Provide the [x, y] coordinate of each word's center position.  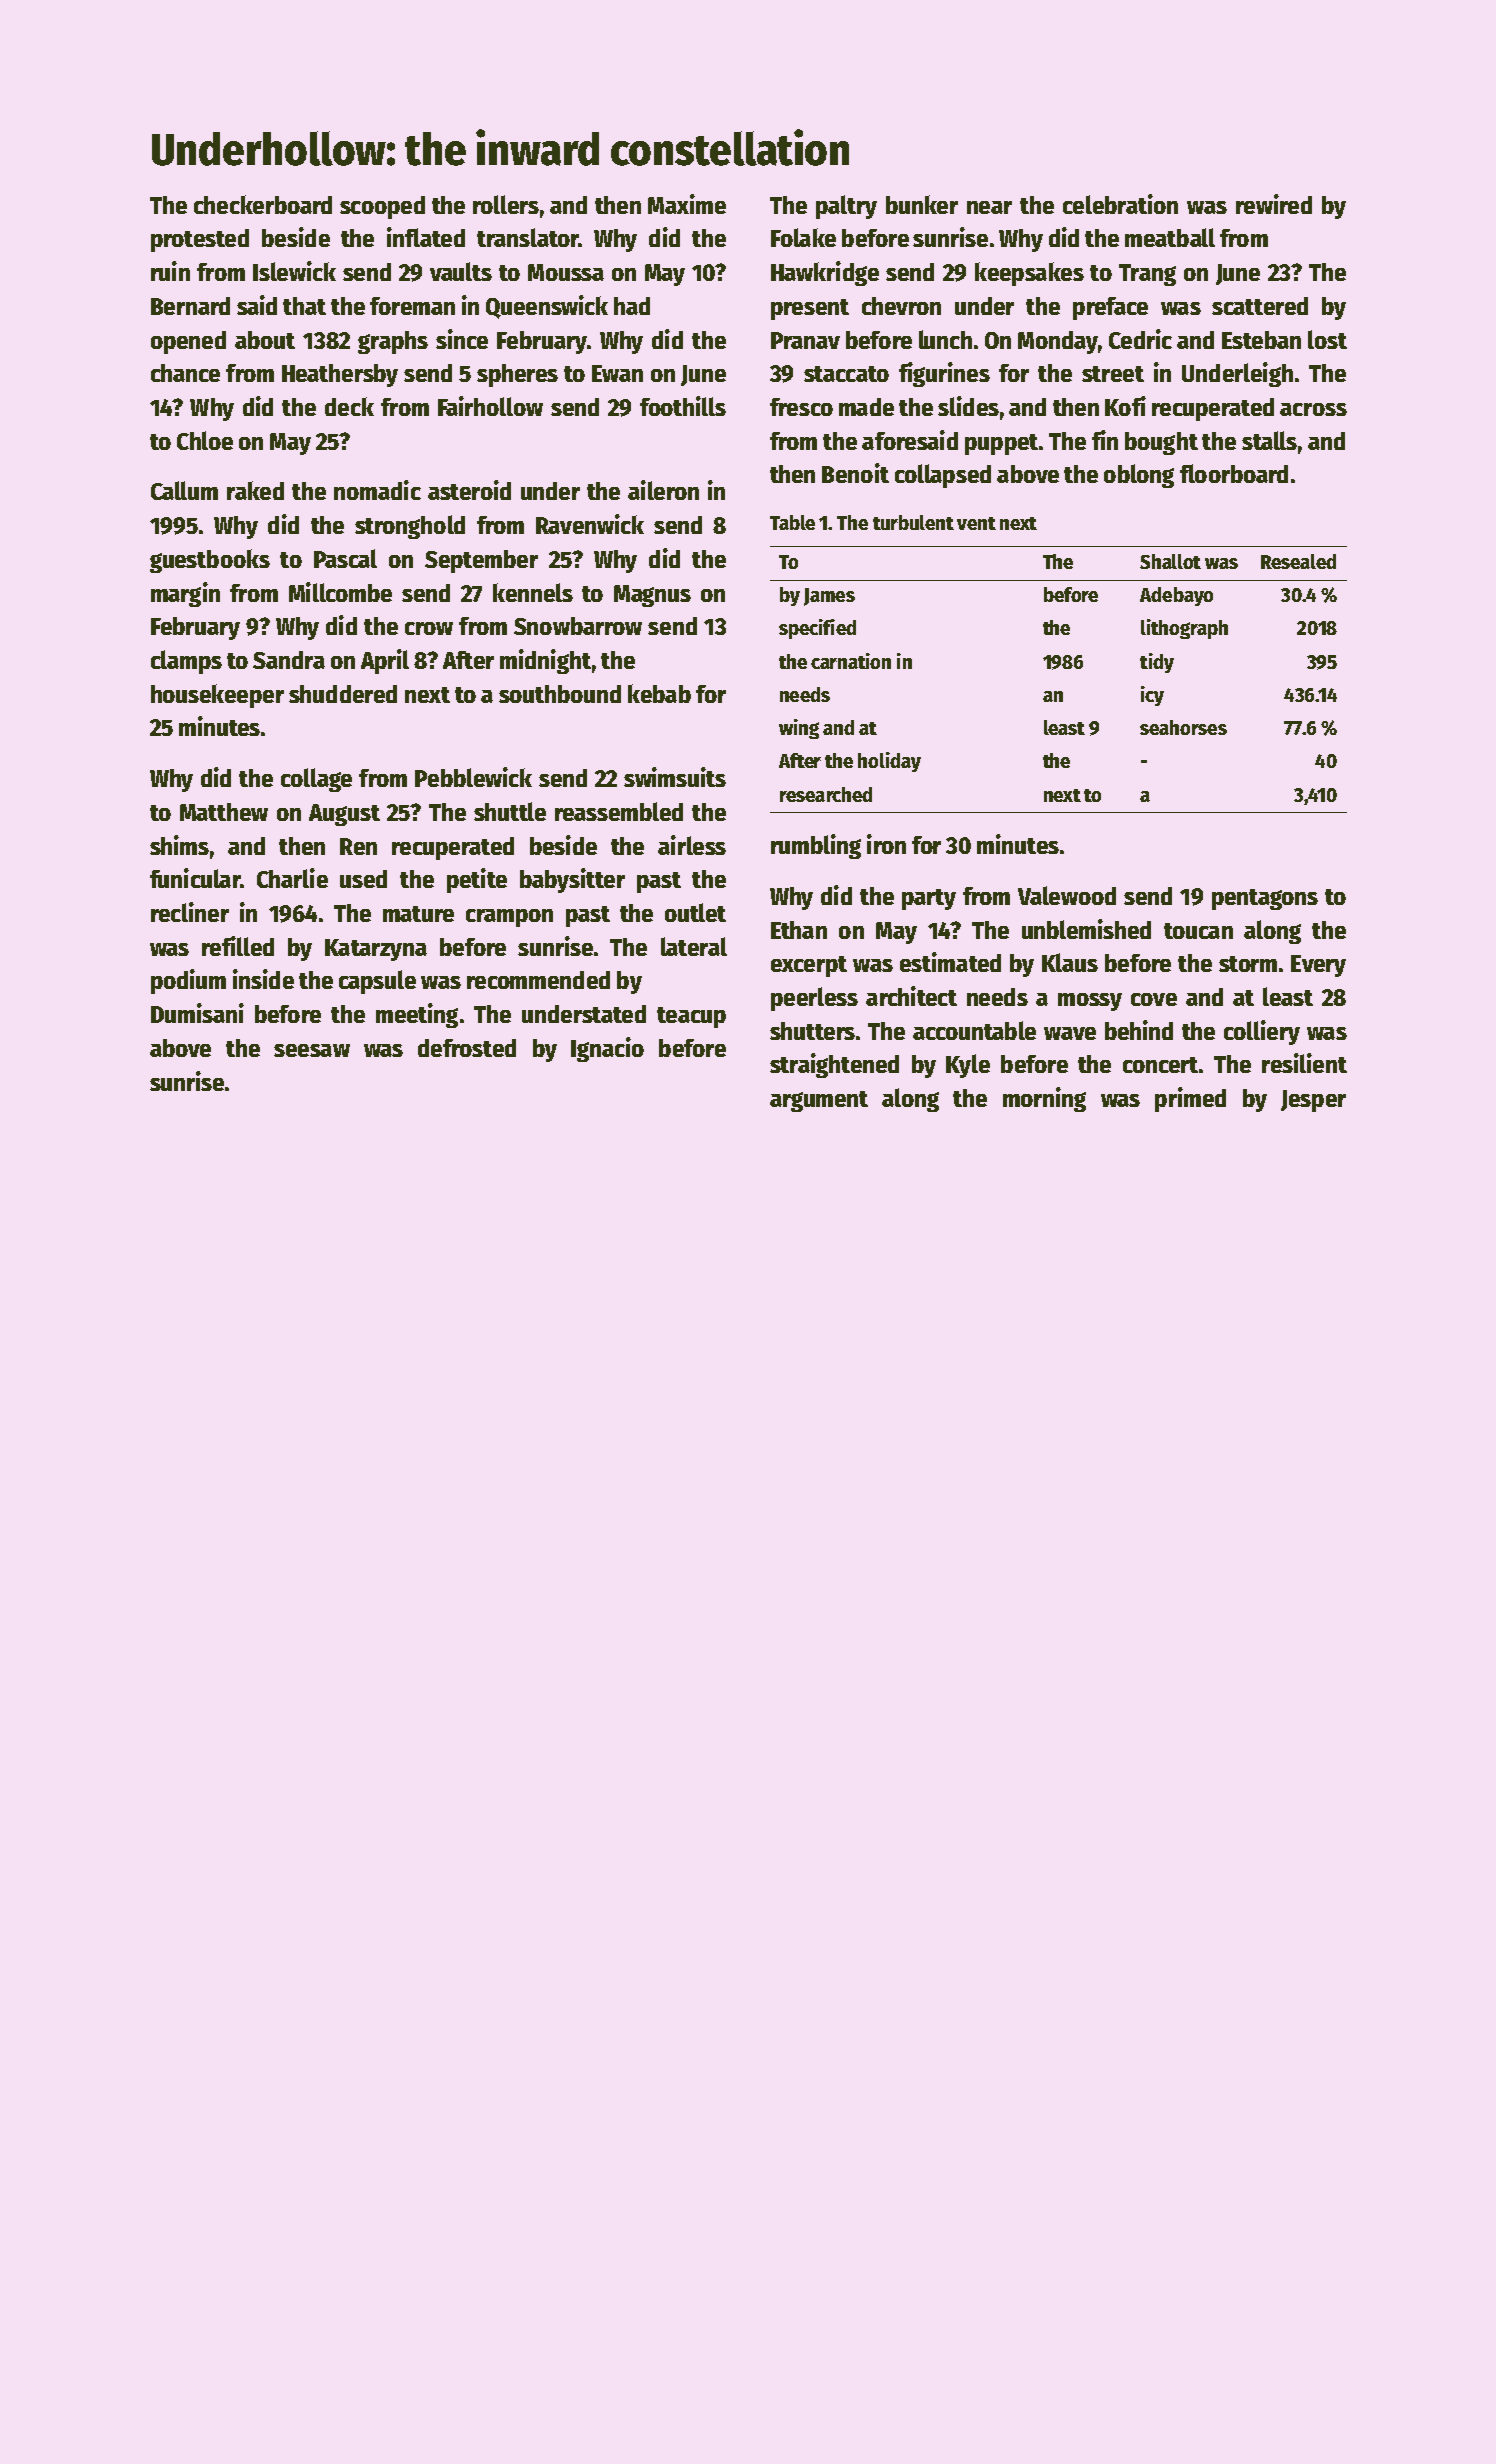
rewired [1274, 204]
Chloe [205, 440]
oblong [1139, 476]
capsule [377, 982]
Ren [358, 846]
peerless [814, 999]
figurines [944, 374]
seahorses [1183, 727]
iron [886, 844]
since [462, 339]
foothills [683, 406]
